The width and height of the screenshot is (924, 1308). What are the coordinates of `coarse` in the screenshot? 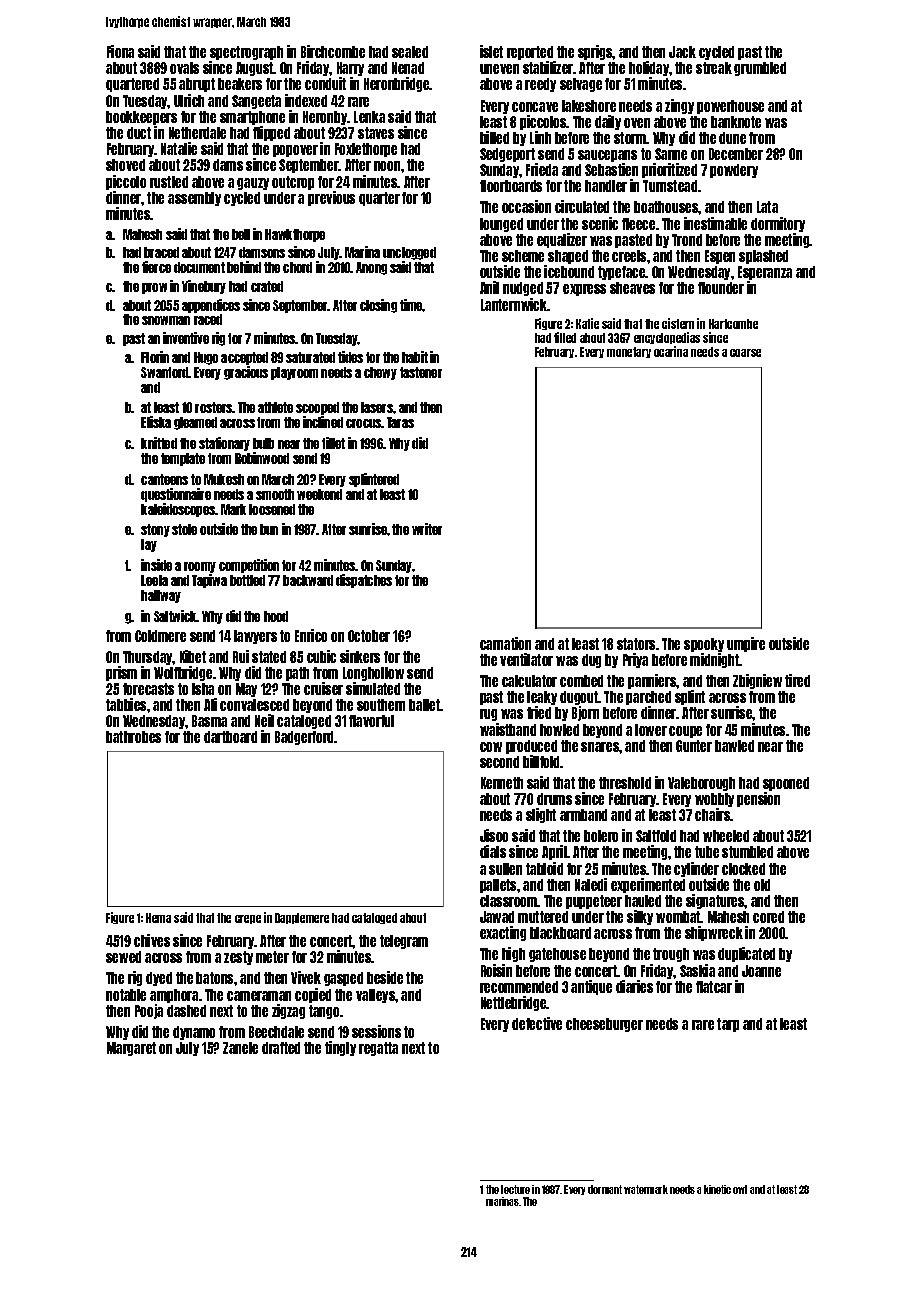 It's located at (745, 353).
